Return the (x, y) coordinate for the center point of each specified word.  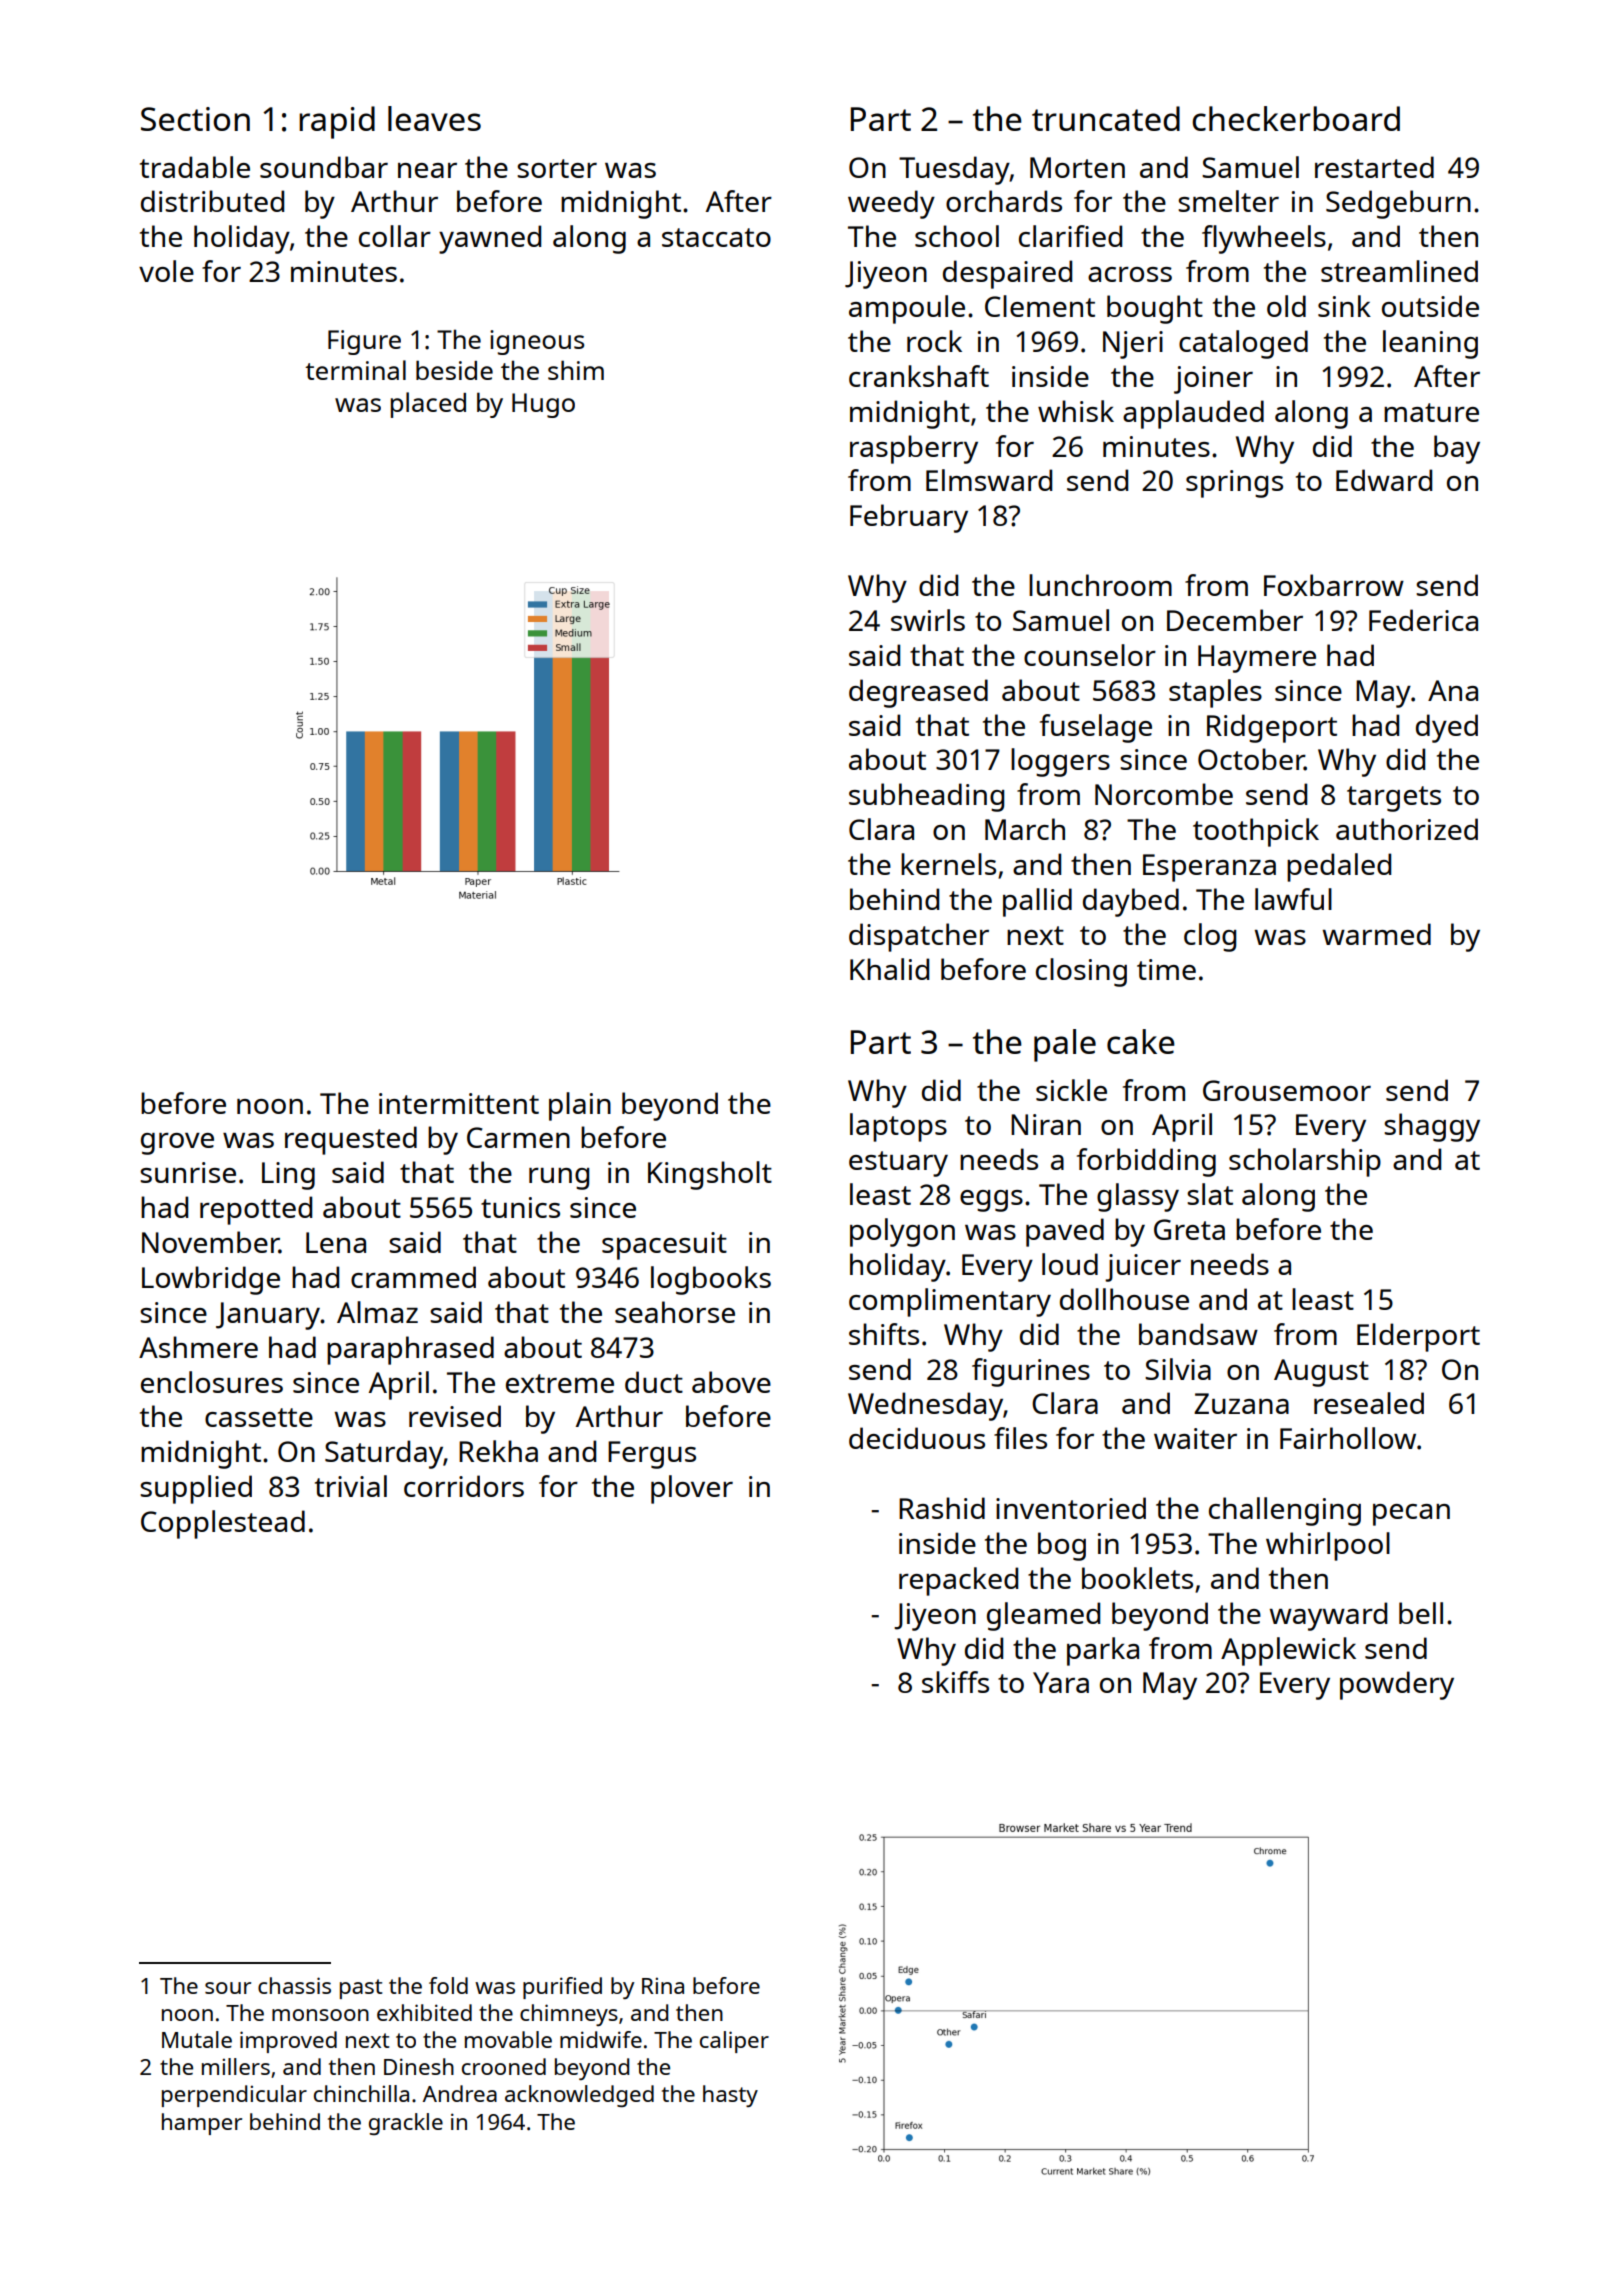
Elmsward (989, 480)
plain (580, 1106)
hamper (202, 2124)
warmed (1376, 934)
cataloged (1243, 344)
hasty (730, 2096)
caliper (734, 2042)
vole (166, 271)
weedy (891, 204)
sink (1344, 306)
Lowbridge (211, 1280)
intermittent (459, 1103)
